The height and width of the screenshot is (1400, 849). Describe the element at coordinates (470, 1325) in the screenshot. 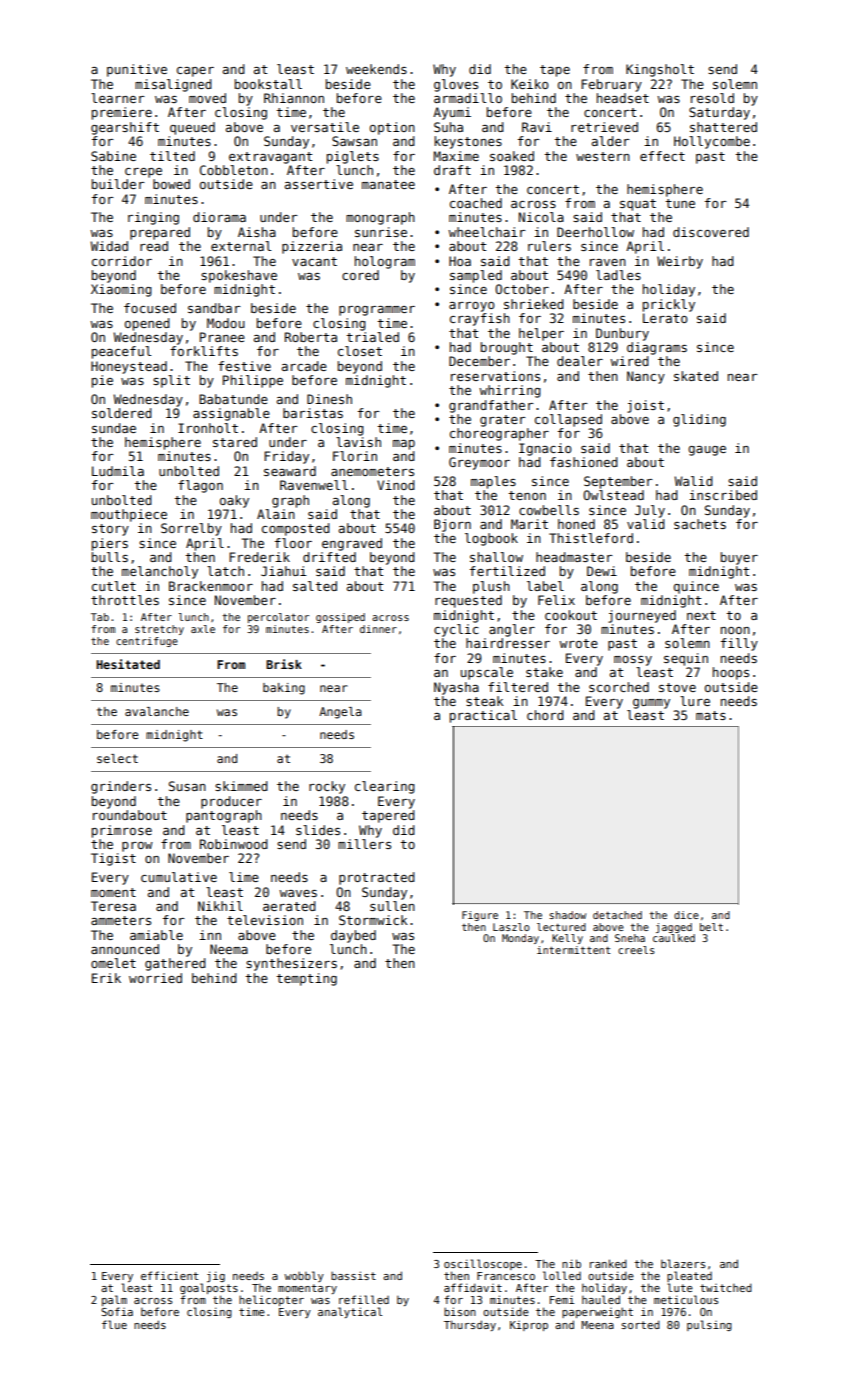

I see `Thursday` at that location.
